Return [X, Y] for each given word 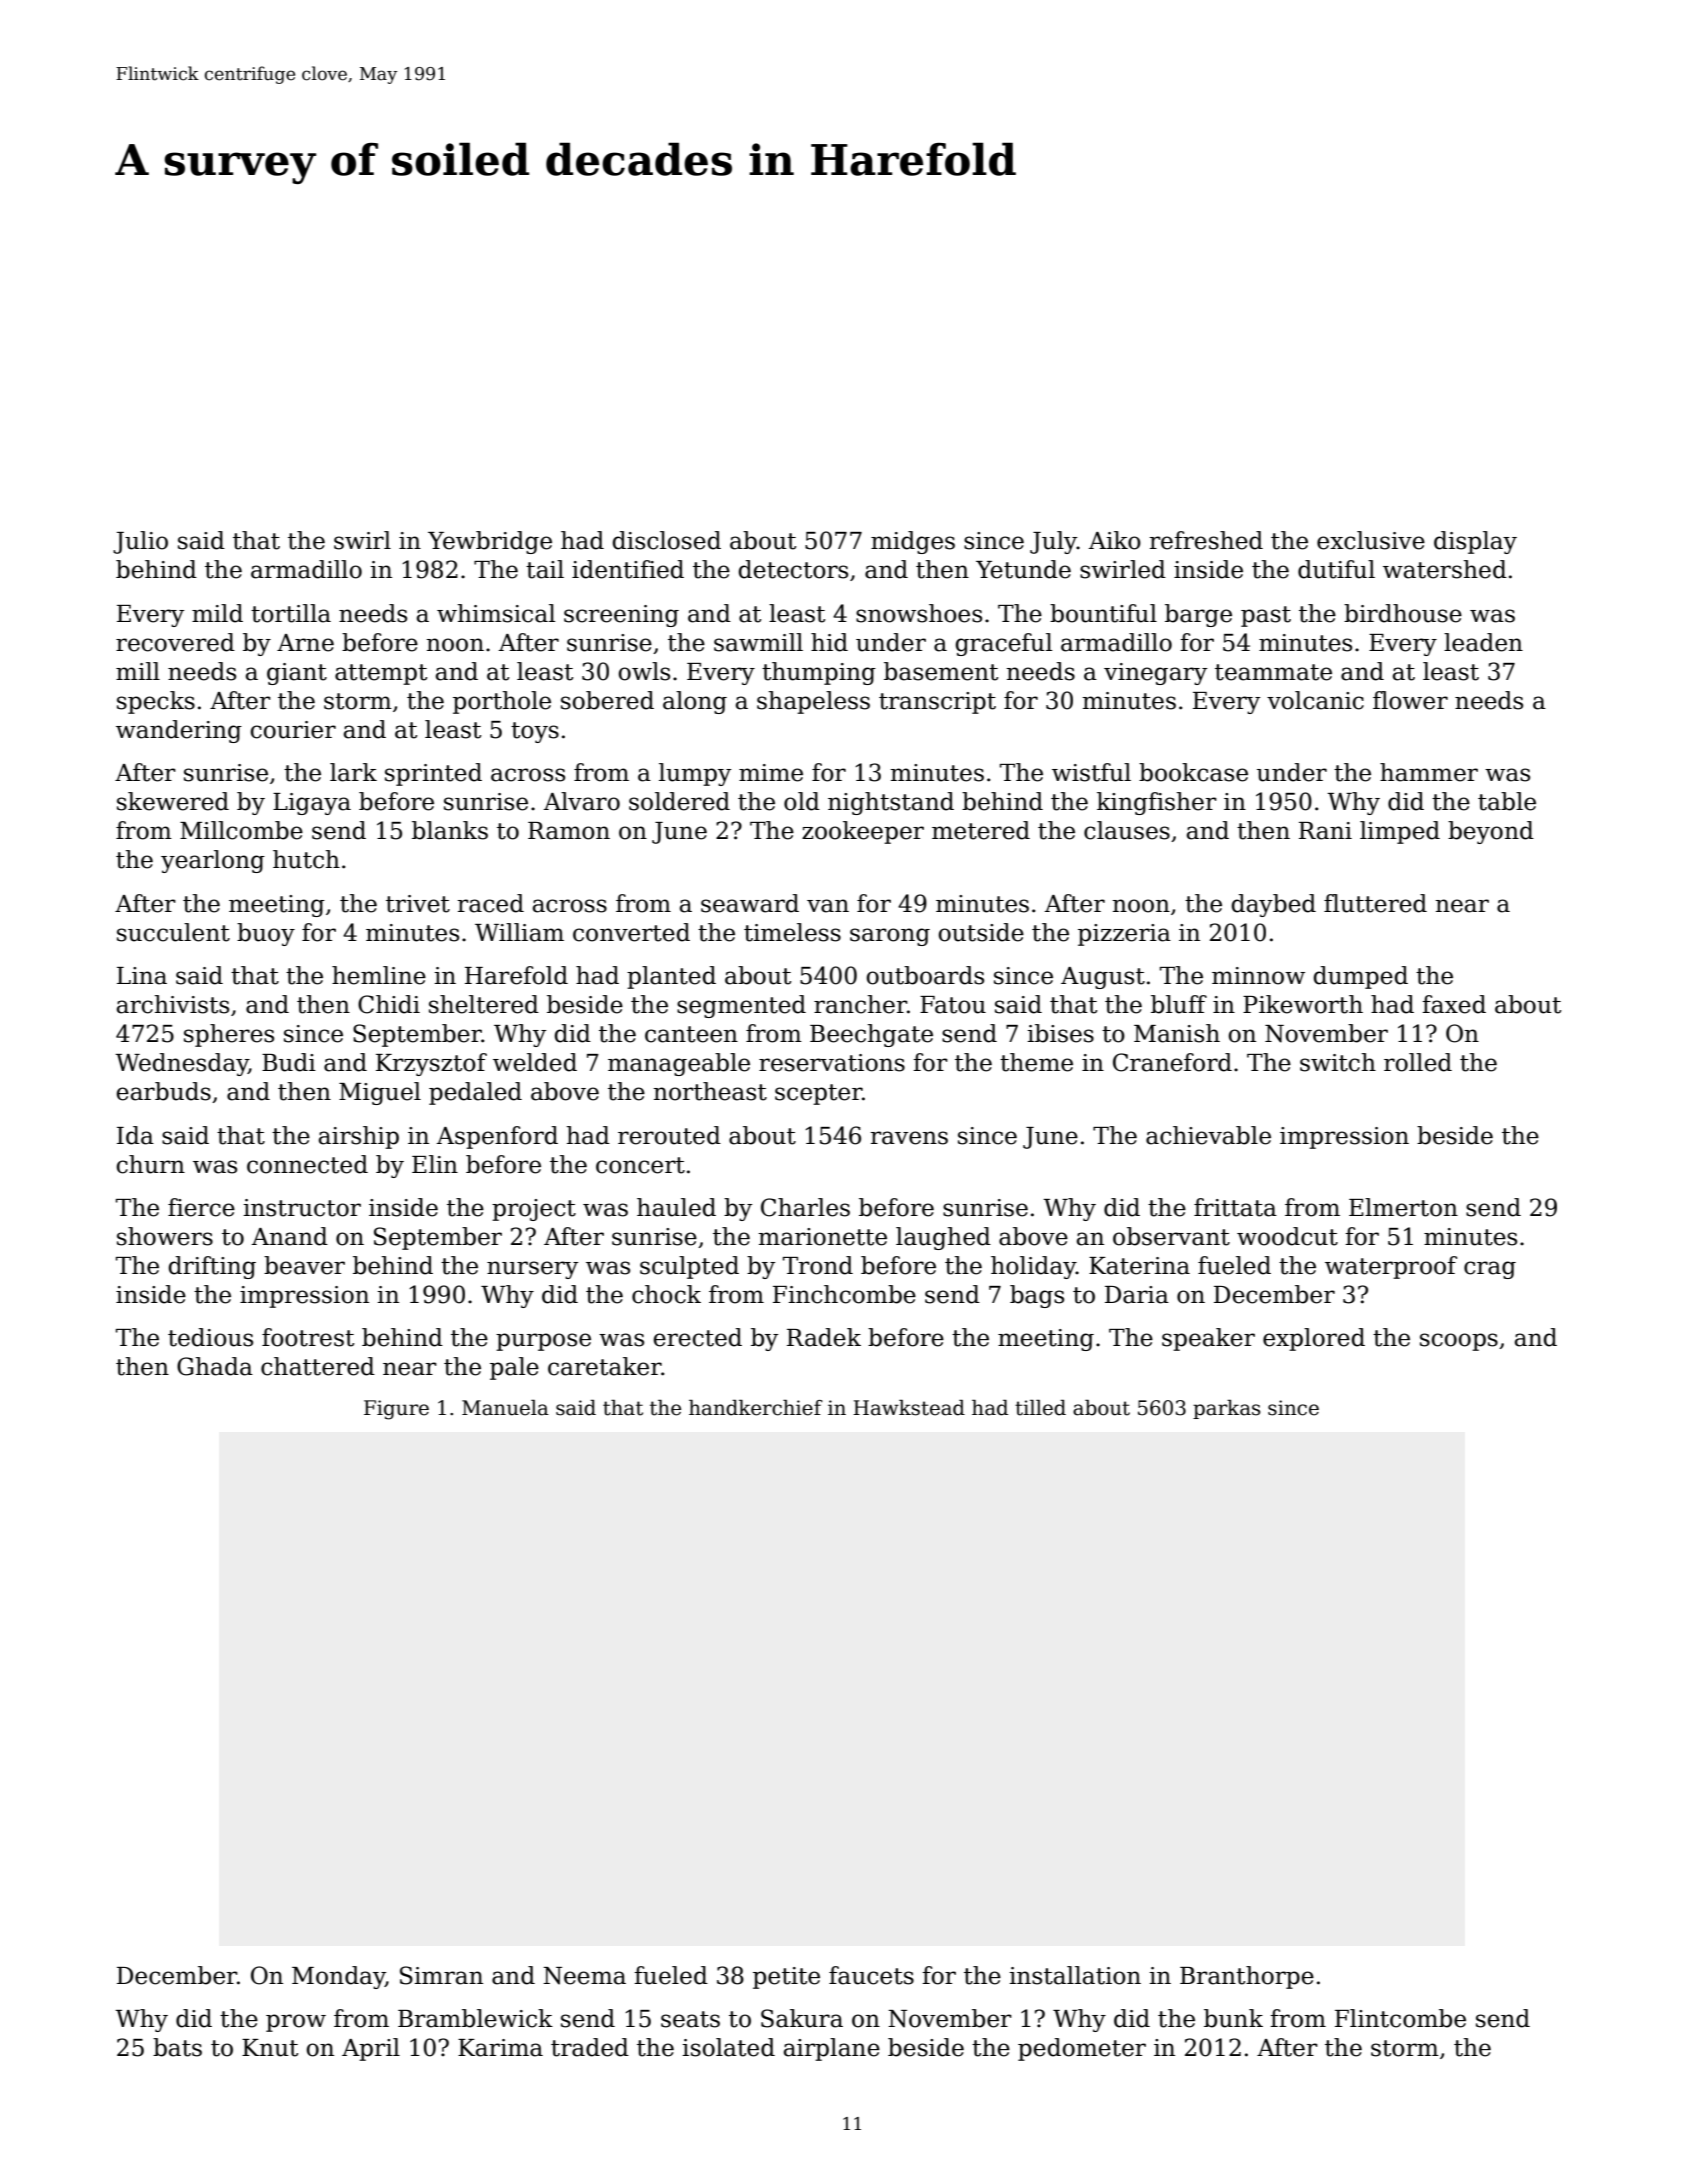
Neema [584, 1976]
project [534, 1210]
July [1053, 542]
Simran [441, 1975]
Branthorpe [1247, 1977]
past [1266, 616]
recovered [175, 642]
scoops [1459, 1342]
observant [1171, 1236]
